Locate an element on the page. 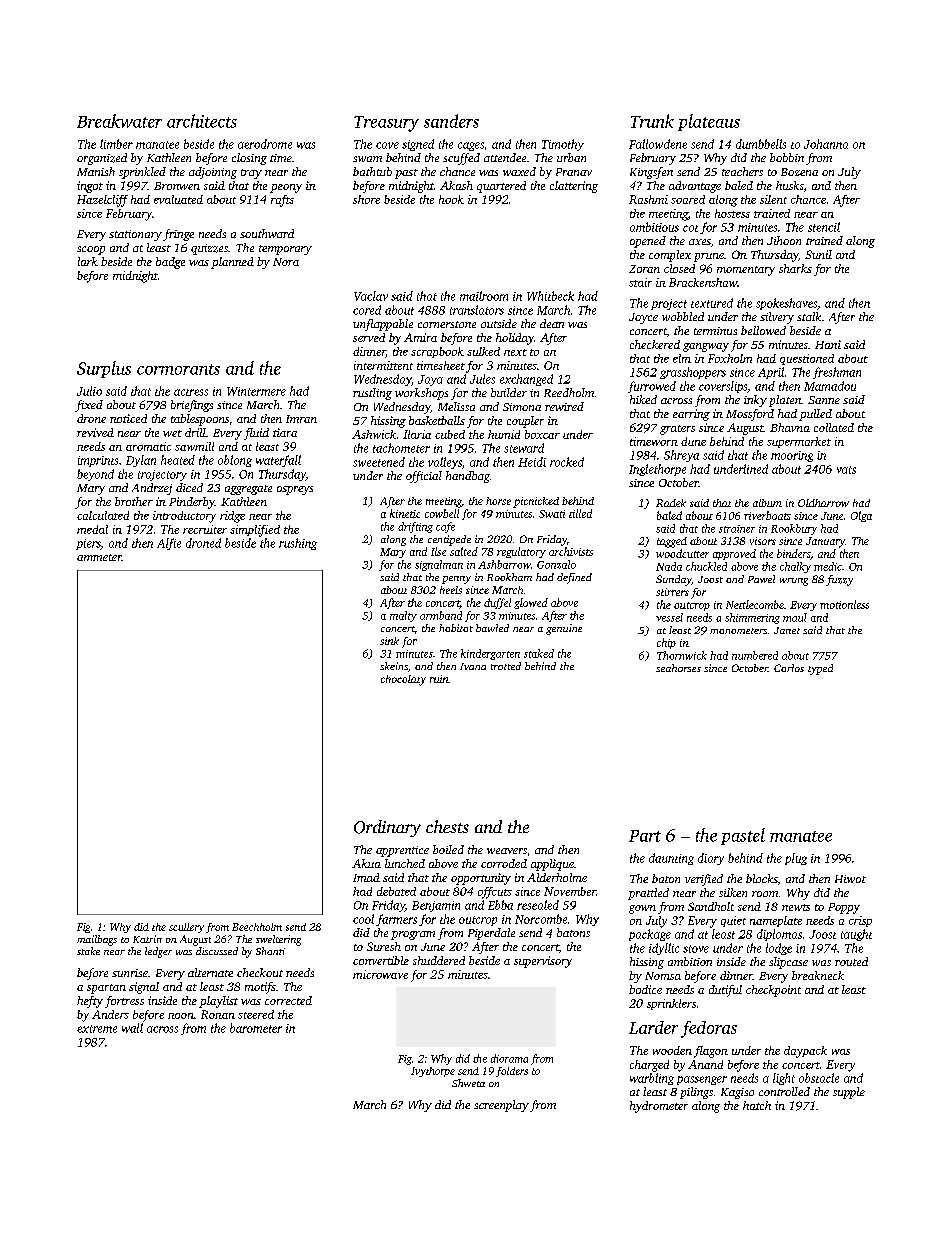  ammeter is located at coordinates (99, 557).
